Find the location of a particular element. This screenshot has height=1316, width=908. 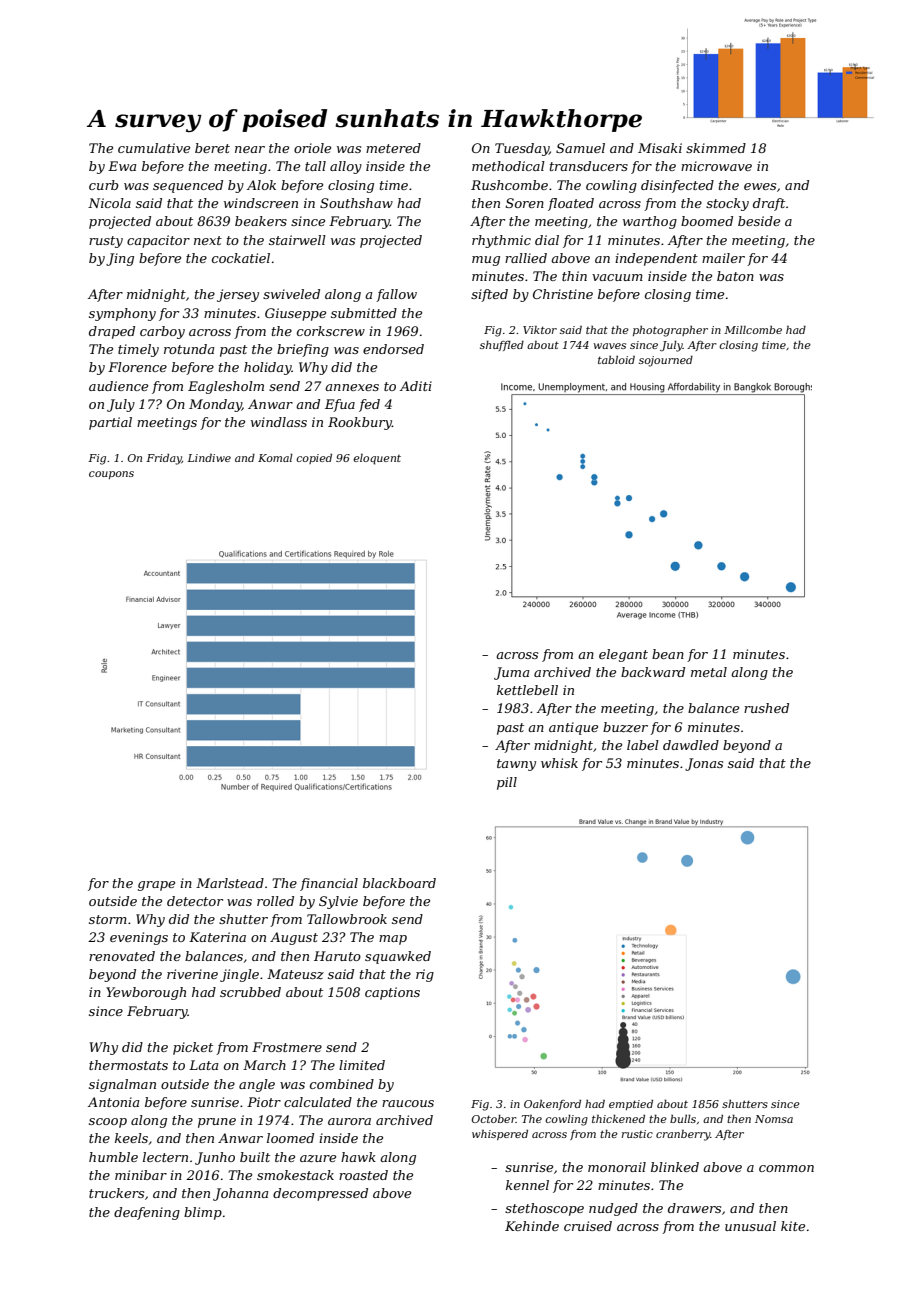

Komal is located at coordinates (275, 458).
